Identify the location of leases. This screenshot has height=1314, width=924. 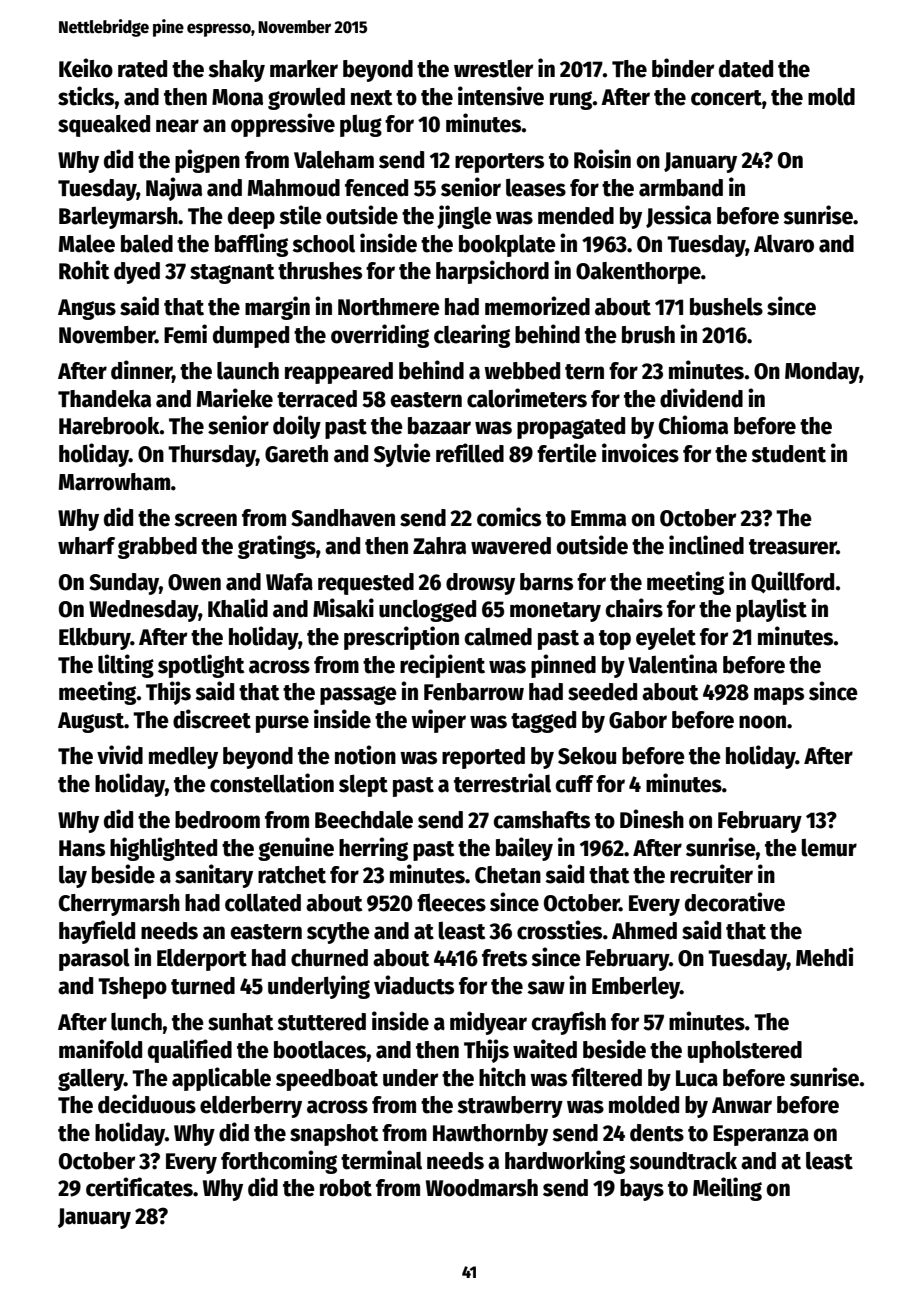
(536, 188).
